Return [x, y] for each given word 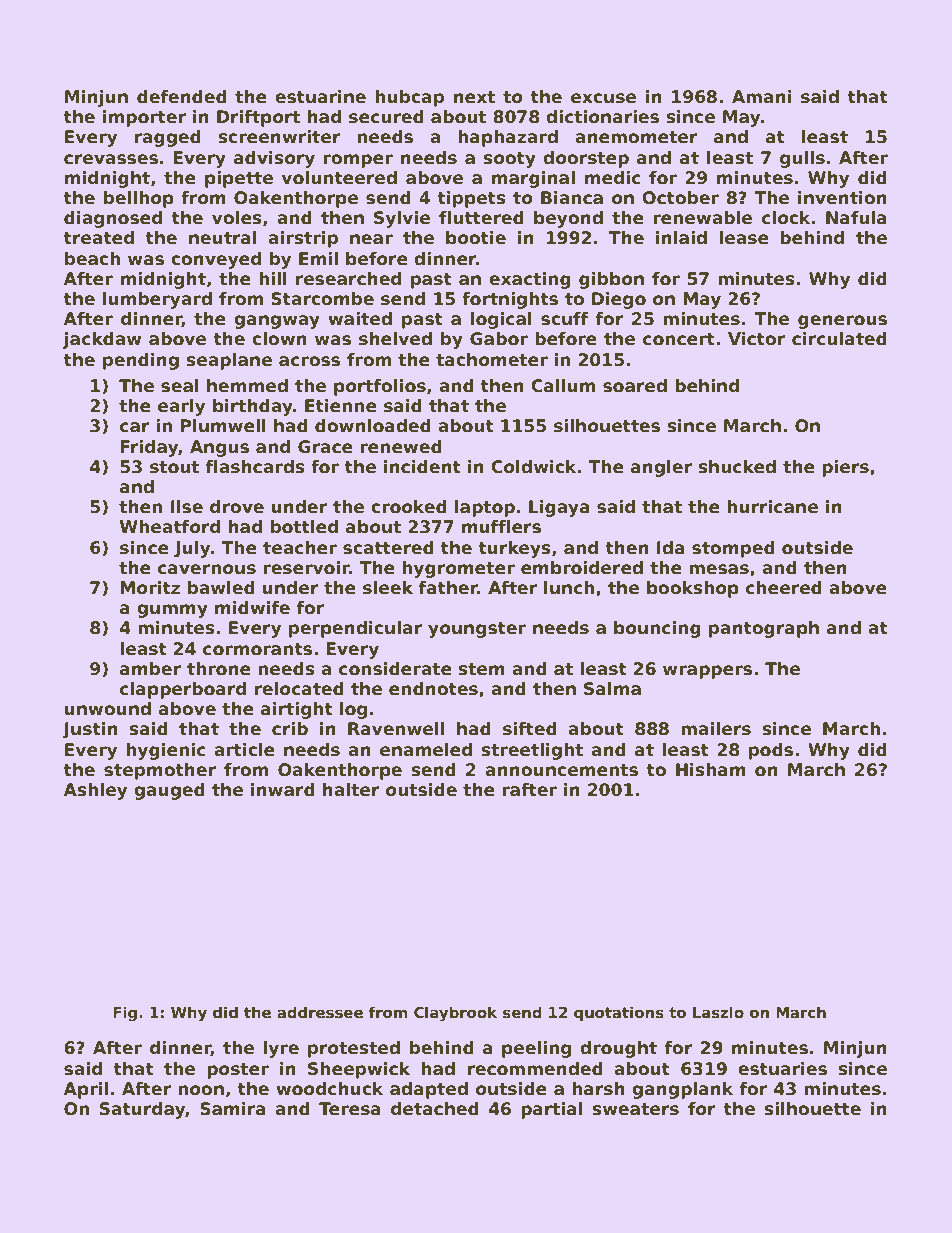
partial [552, 1110]
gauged [169, 791]
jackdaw [102, 340]
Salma [612, 689]
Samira [233, 1109]
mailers [716, 729]
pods [771, 751]
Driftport [258, 118]
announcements [561, 770]
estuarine [320, 97]
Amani [762, 97]
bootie [476, 238]
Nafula [856, 218]
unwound [108, 709]
